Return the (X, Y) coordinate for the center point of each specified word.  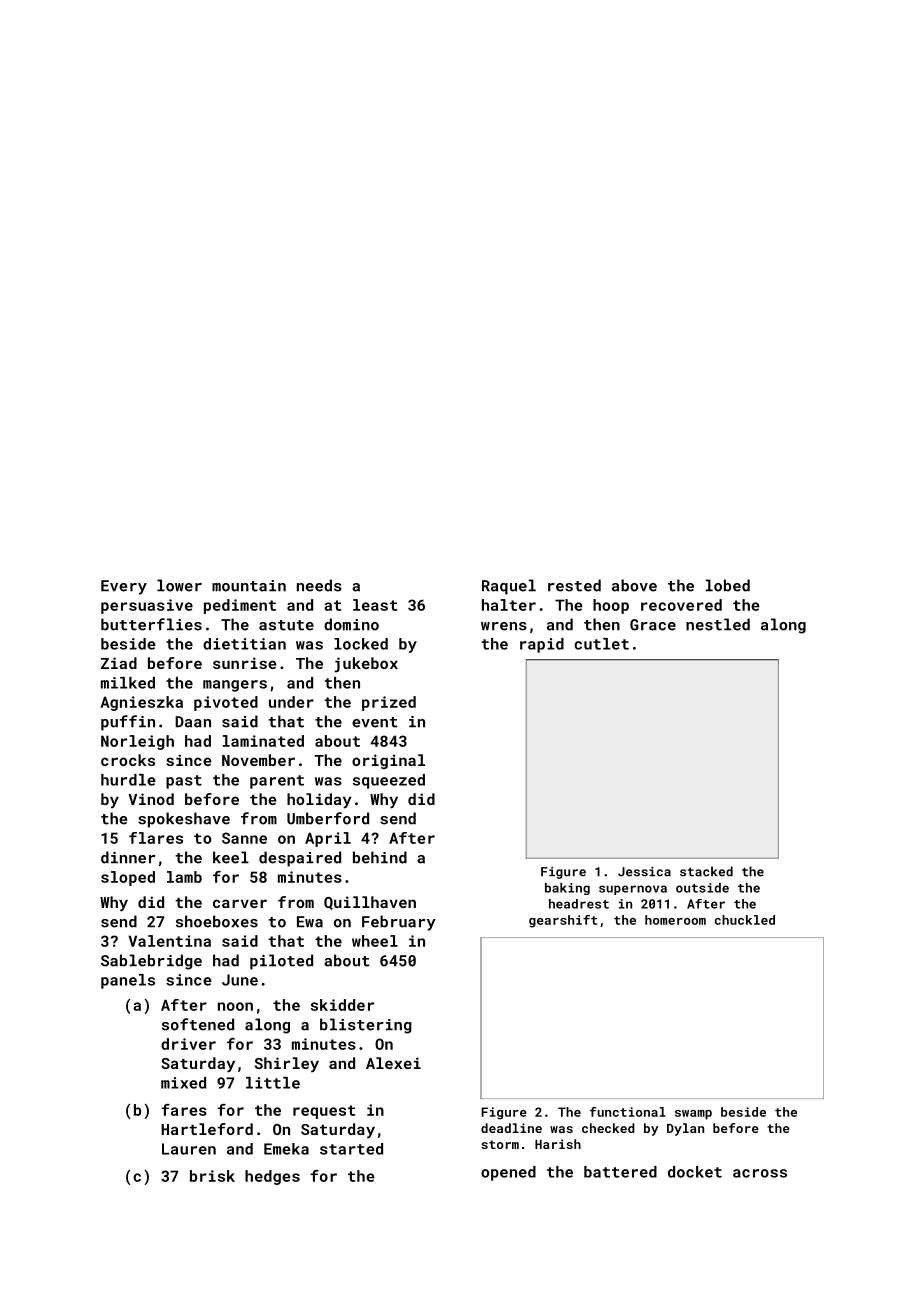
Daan (193, 722)
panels (128, 981)
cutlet (601, 644)
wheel (375, 941)
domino (351, 624)
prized (389, 703)
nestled (718, 624)
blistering (366, 1026)
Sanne (244, 838)
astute (286, 625)
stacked (706, 871)
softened (198, 1024)
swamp (693, 1115)
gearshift (563, 921)
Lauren (189, 1149)
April (328, 839)
